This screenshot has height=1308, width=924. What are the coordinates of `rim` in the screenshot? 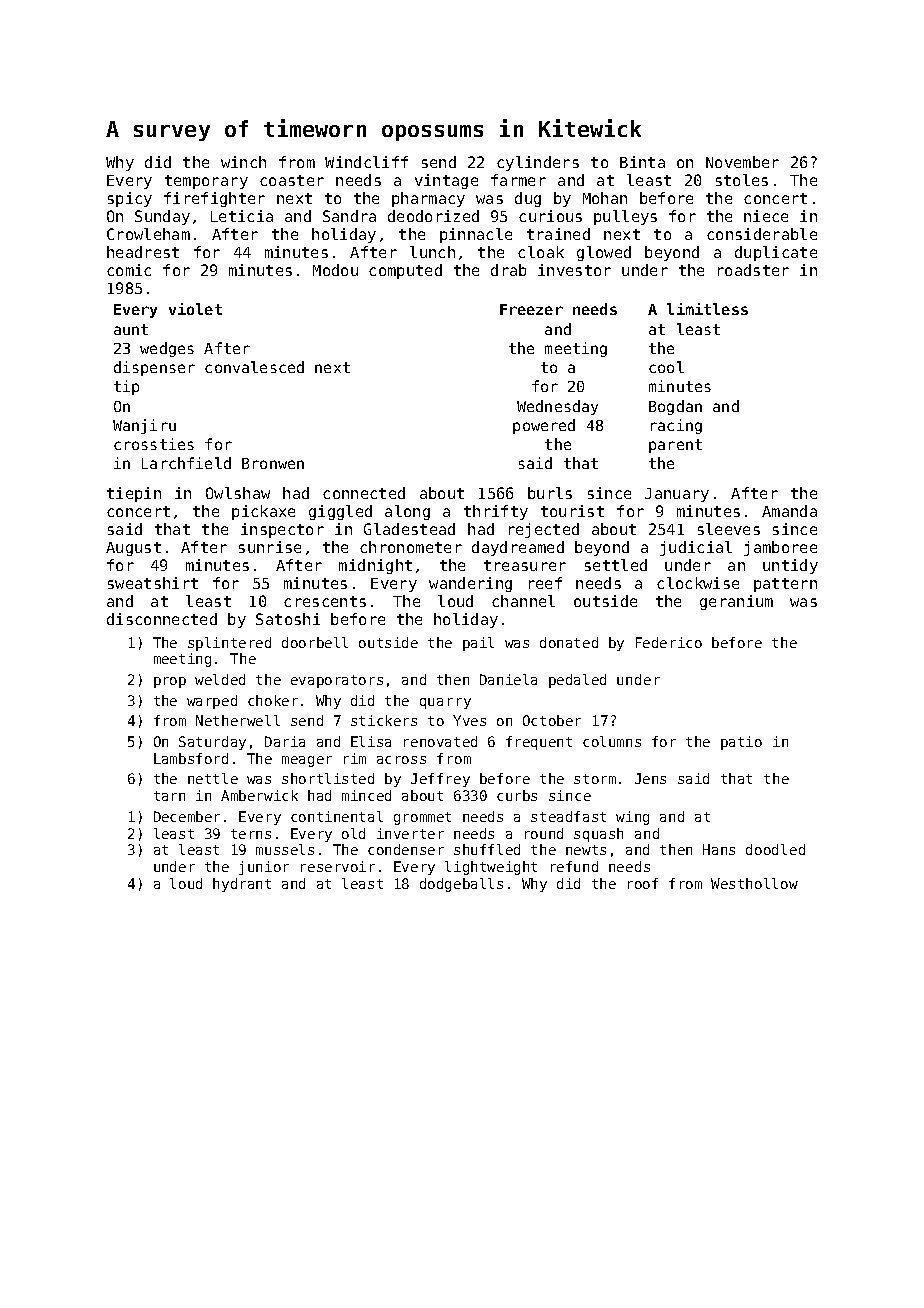 It's located at (355, 758).
